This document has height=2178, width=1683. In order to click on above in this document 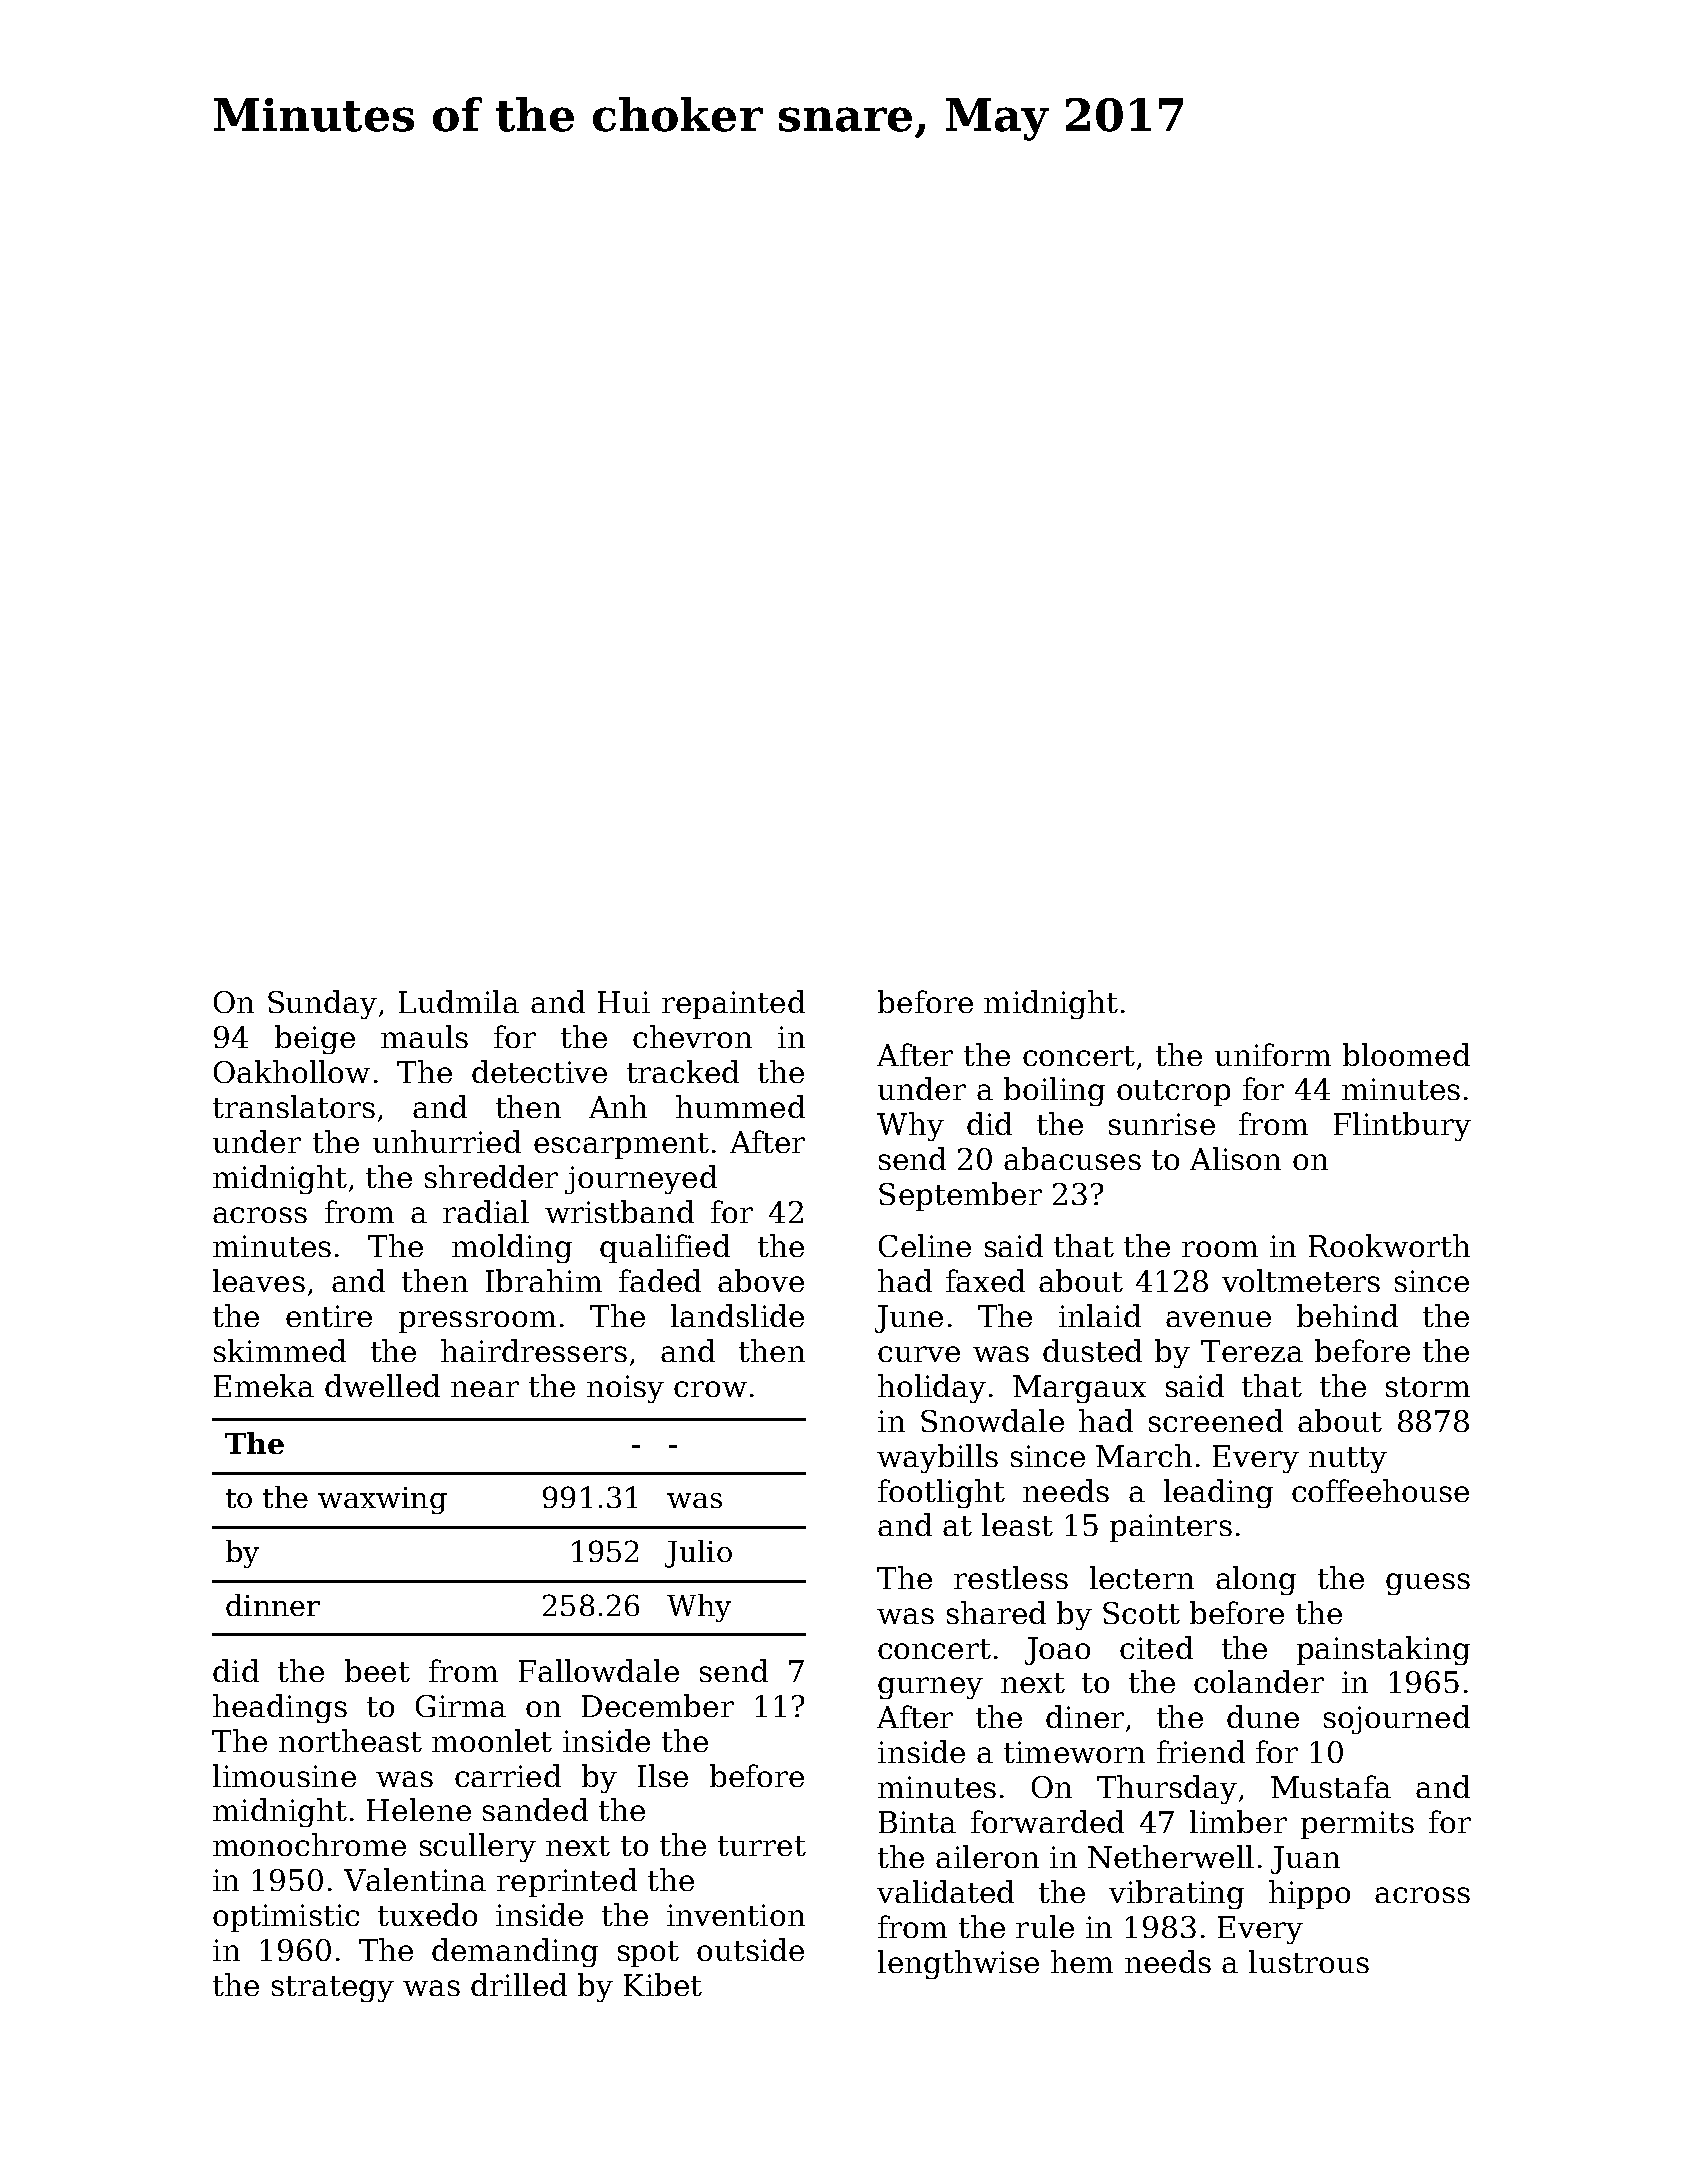, I will do `click(761, 1280)`.
